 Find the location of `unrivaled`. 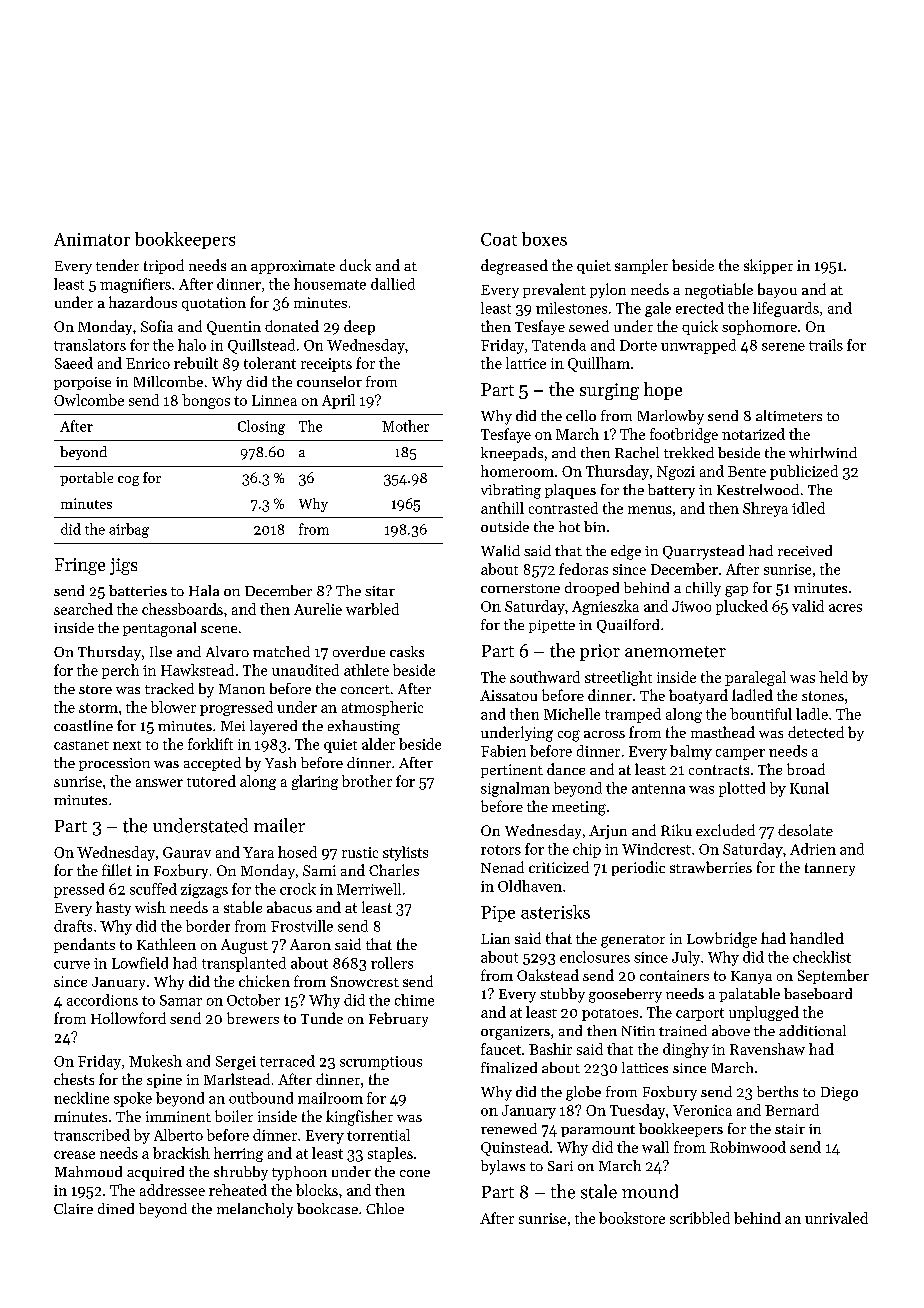

unrivaled is located at coordinates (836, 1218).
